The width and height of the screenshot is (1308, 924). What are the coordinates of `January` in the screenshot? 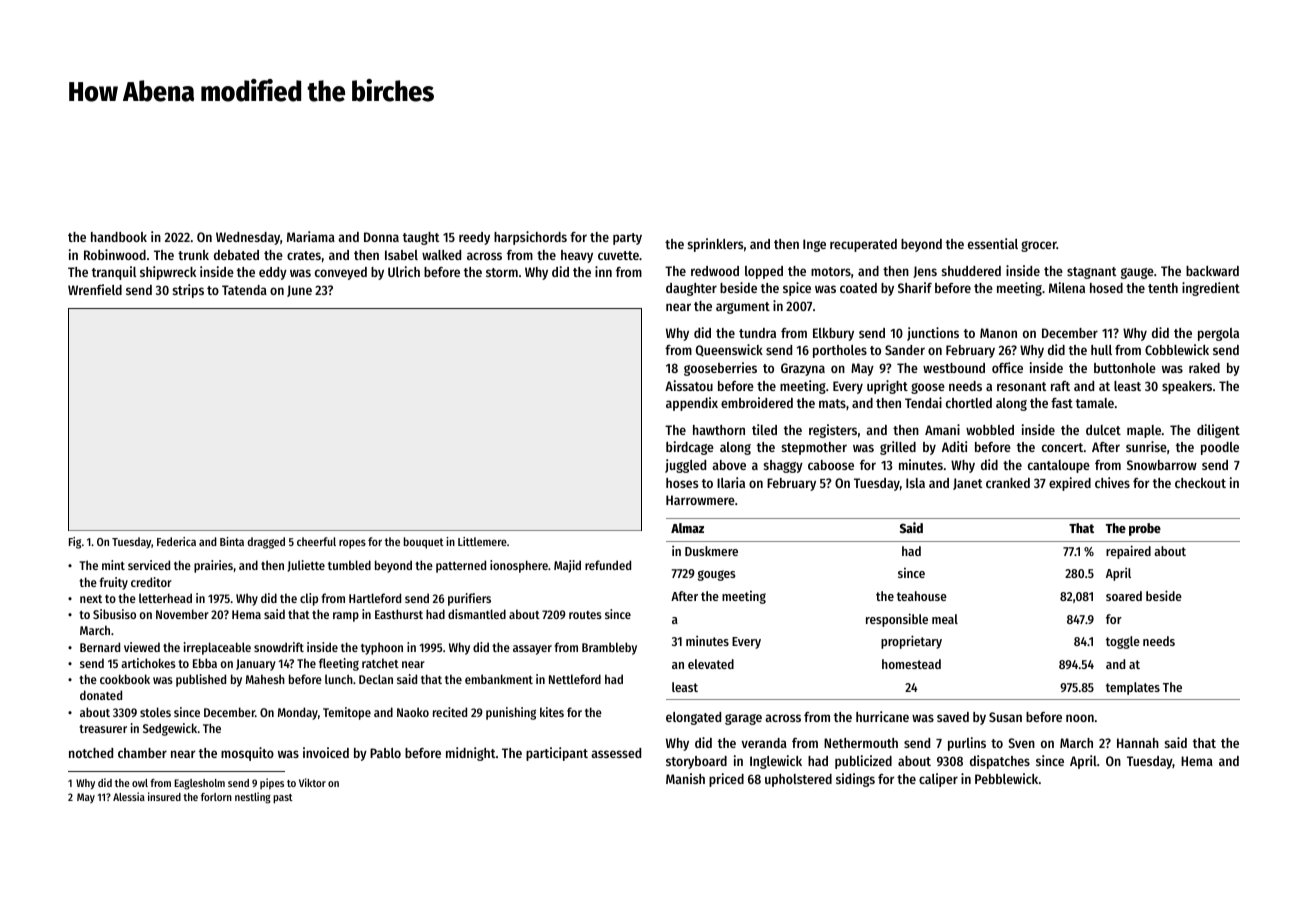 It's located at (256, 665).
